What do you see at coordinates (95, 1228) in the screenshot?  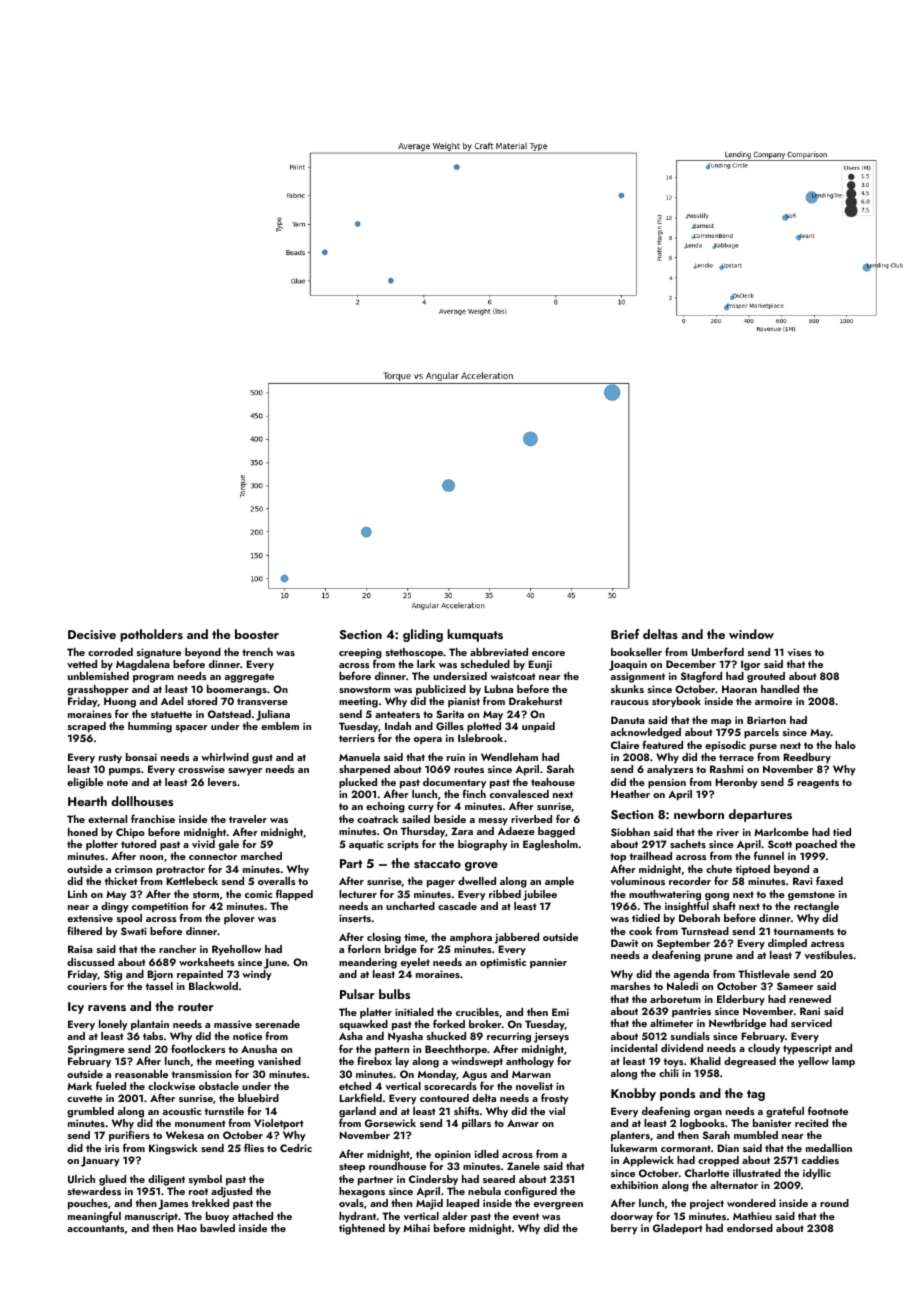 I see `accountants` at bounding box center [95, 1228].
